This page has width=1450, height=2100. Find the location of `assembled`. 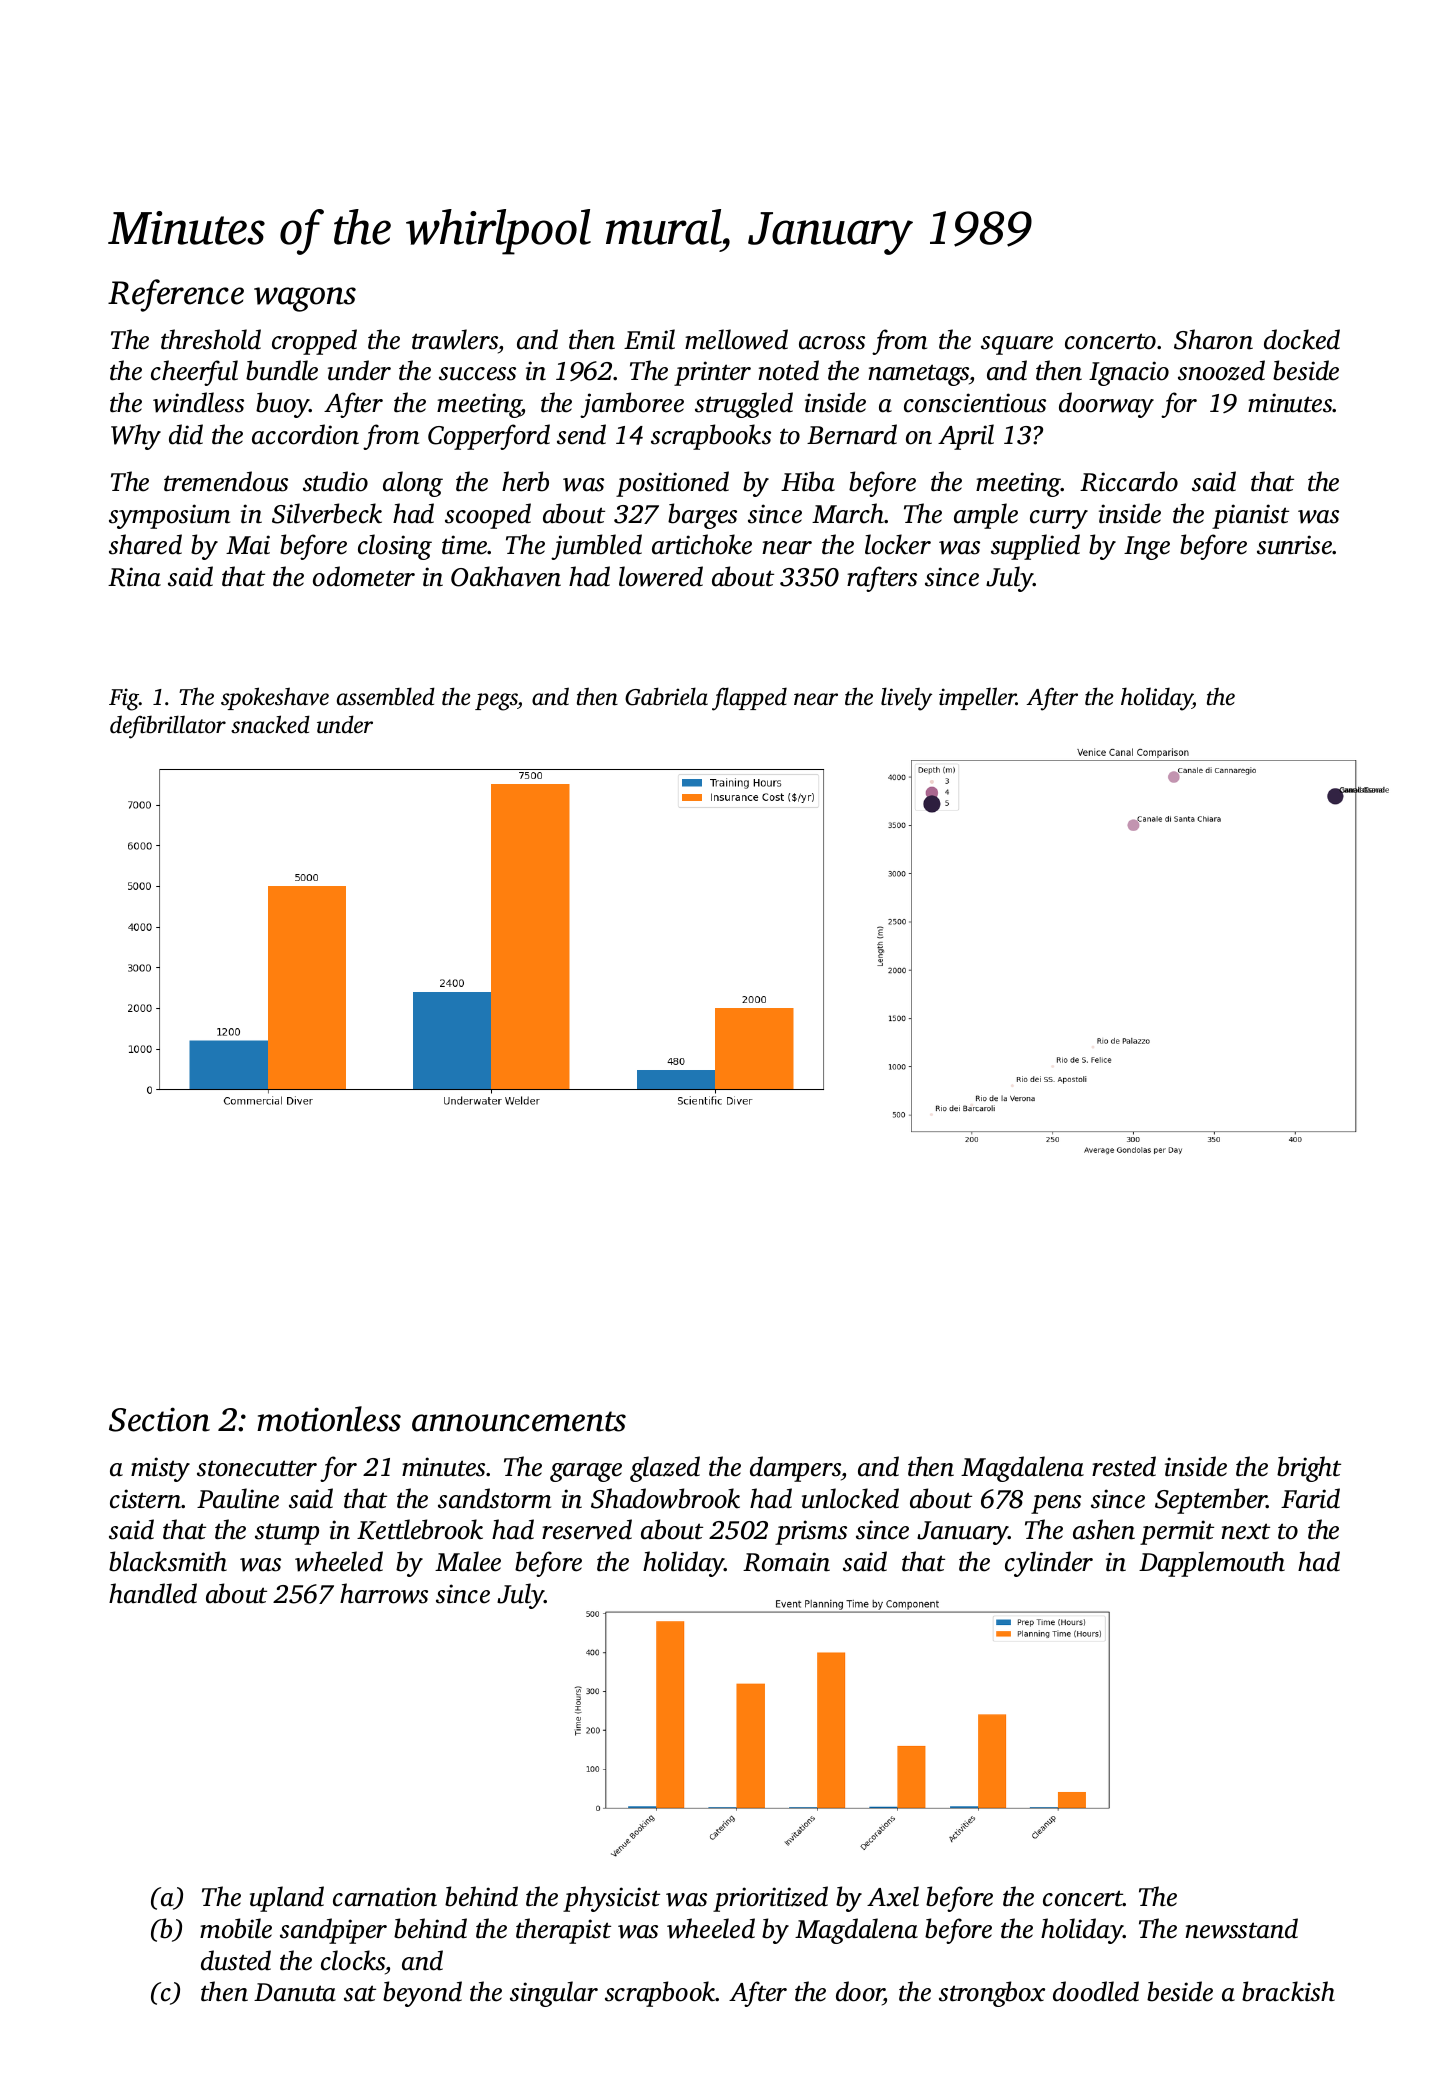

assembled is located at coordinates (386, 696).
